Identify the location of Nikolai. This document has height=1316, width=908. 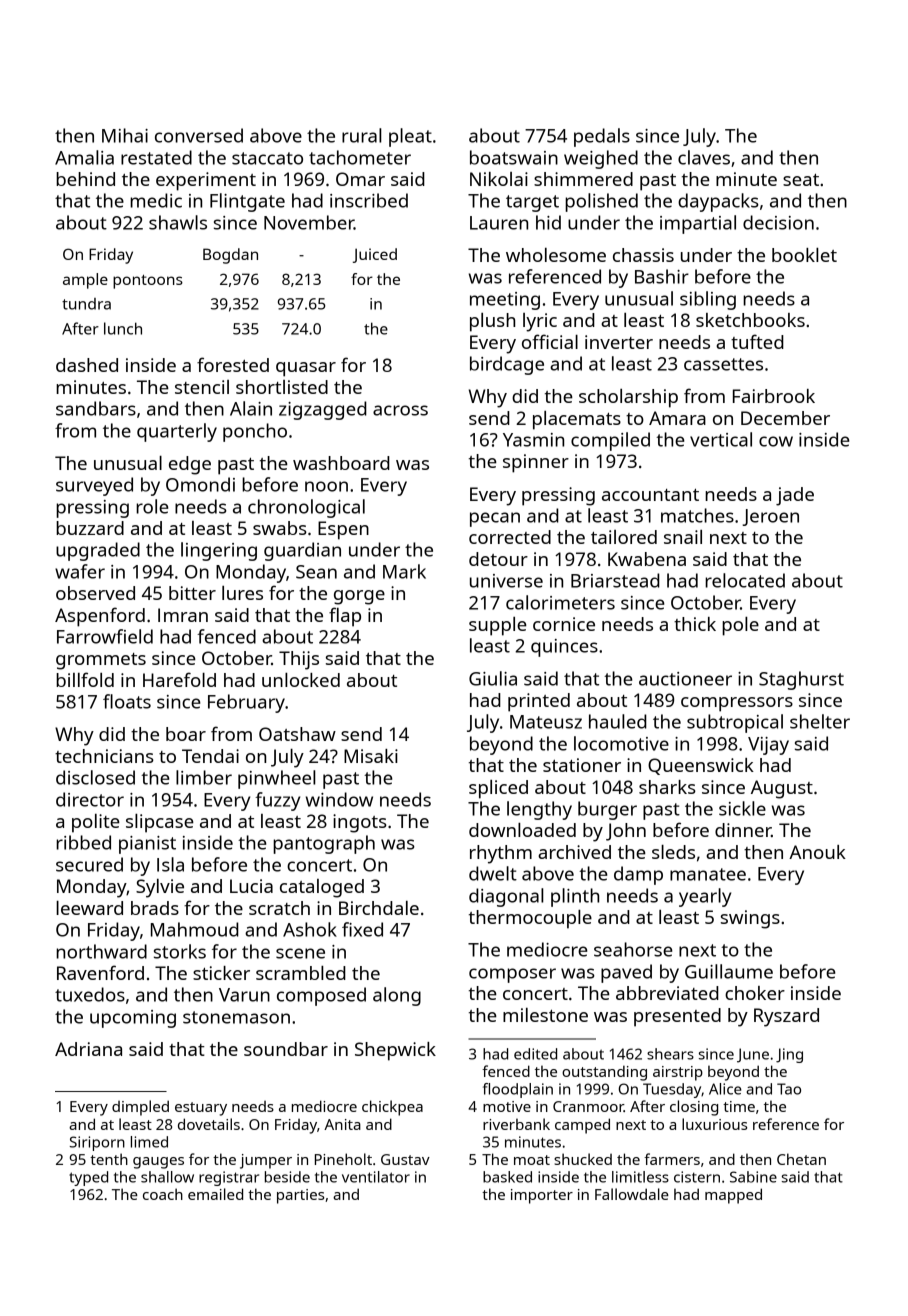
(499, 179).
